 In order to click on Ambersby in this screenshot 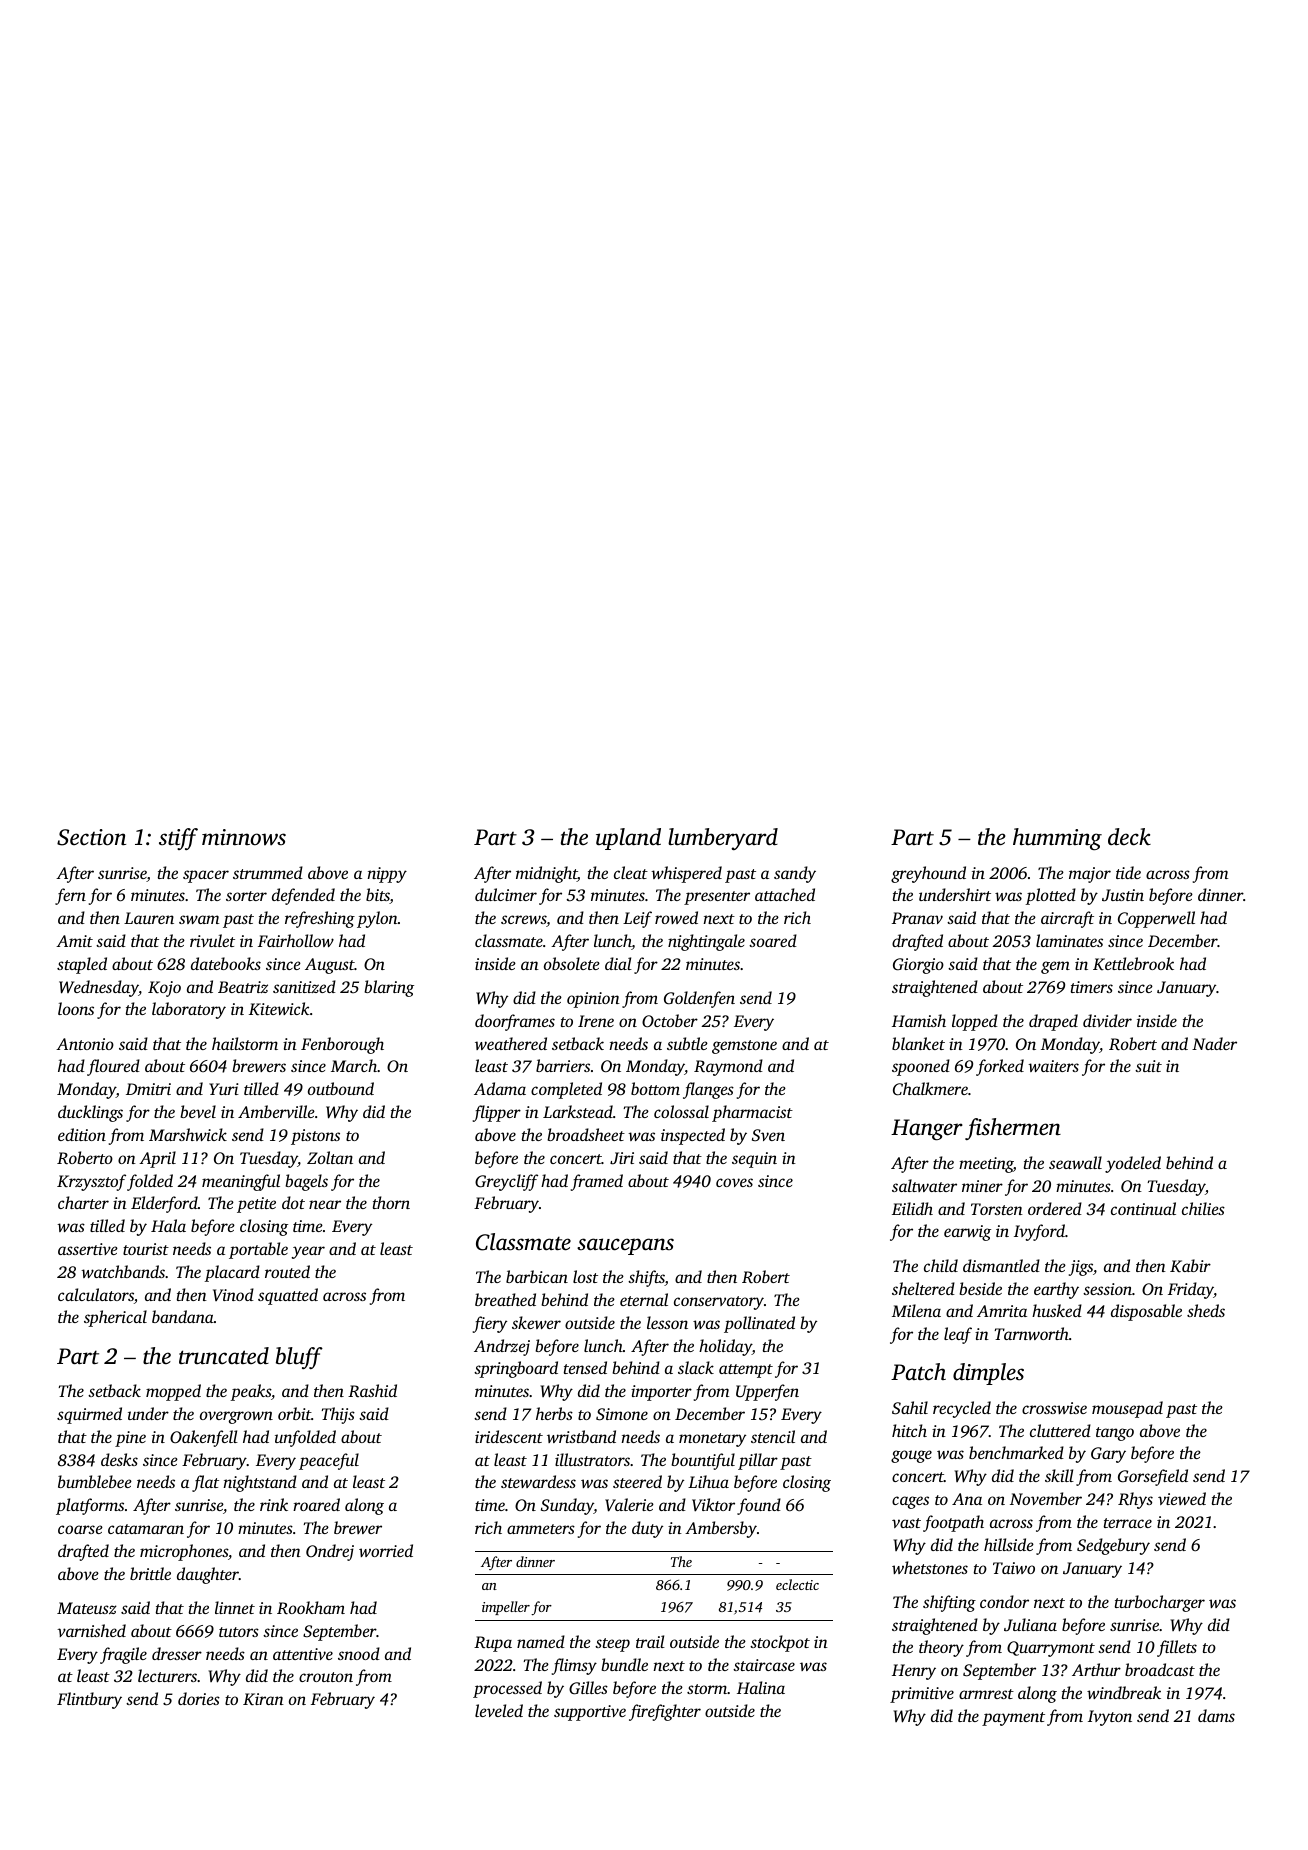, I will do `click(721, 1529)`.
